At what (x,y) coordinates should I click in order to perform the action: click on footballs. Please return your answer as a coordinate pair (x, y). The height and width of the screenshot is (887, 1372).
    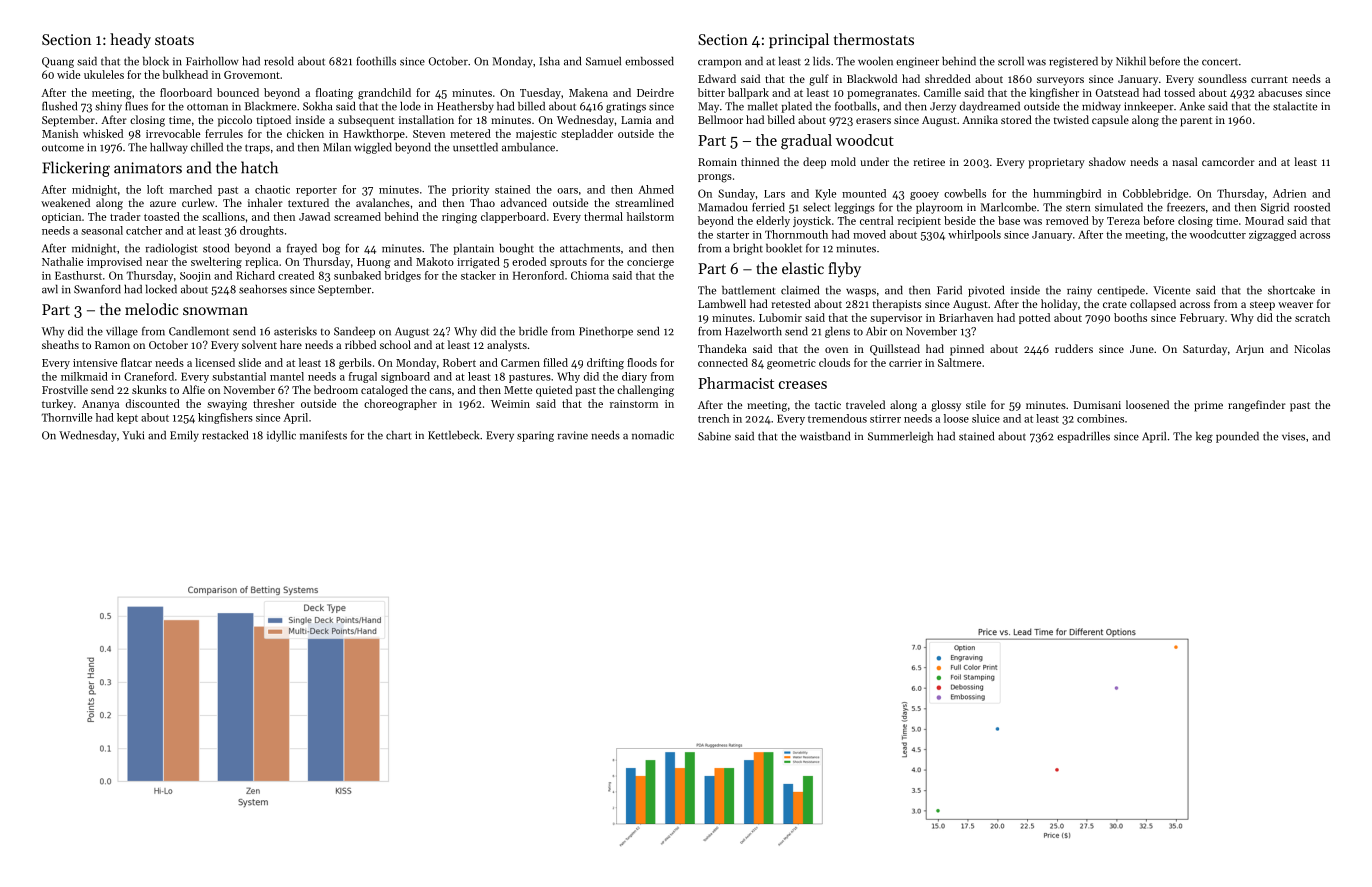
    Looking at the image, I should click on (856, 106).
